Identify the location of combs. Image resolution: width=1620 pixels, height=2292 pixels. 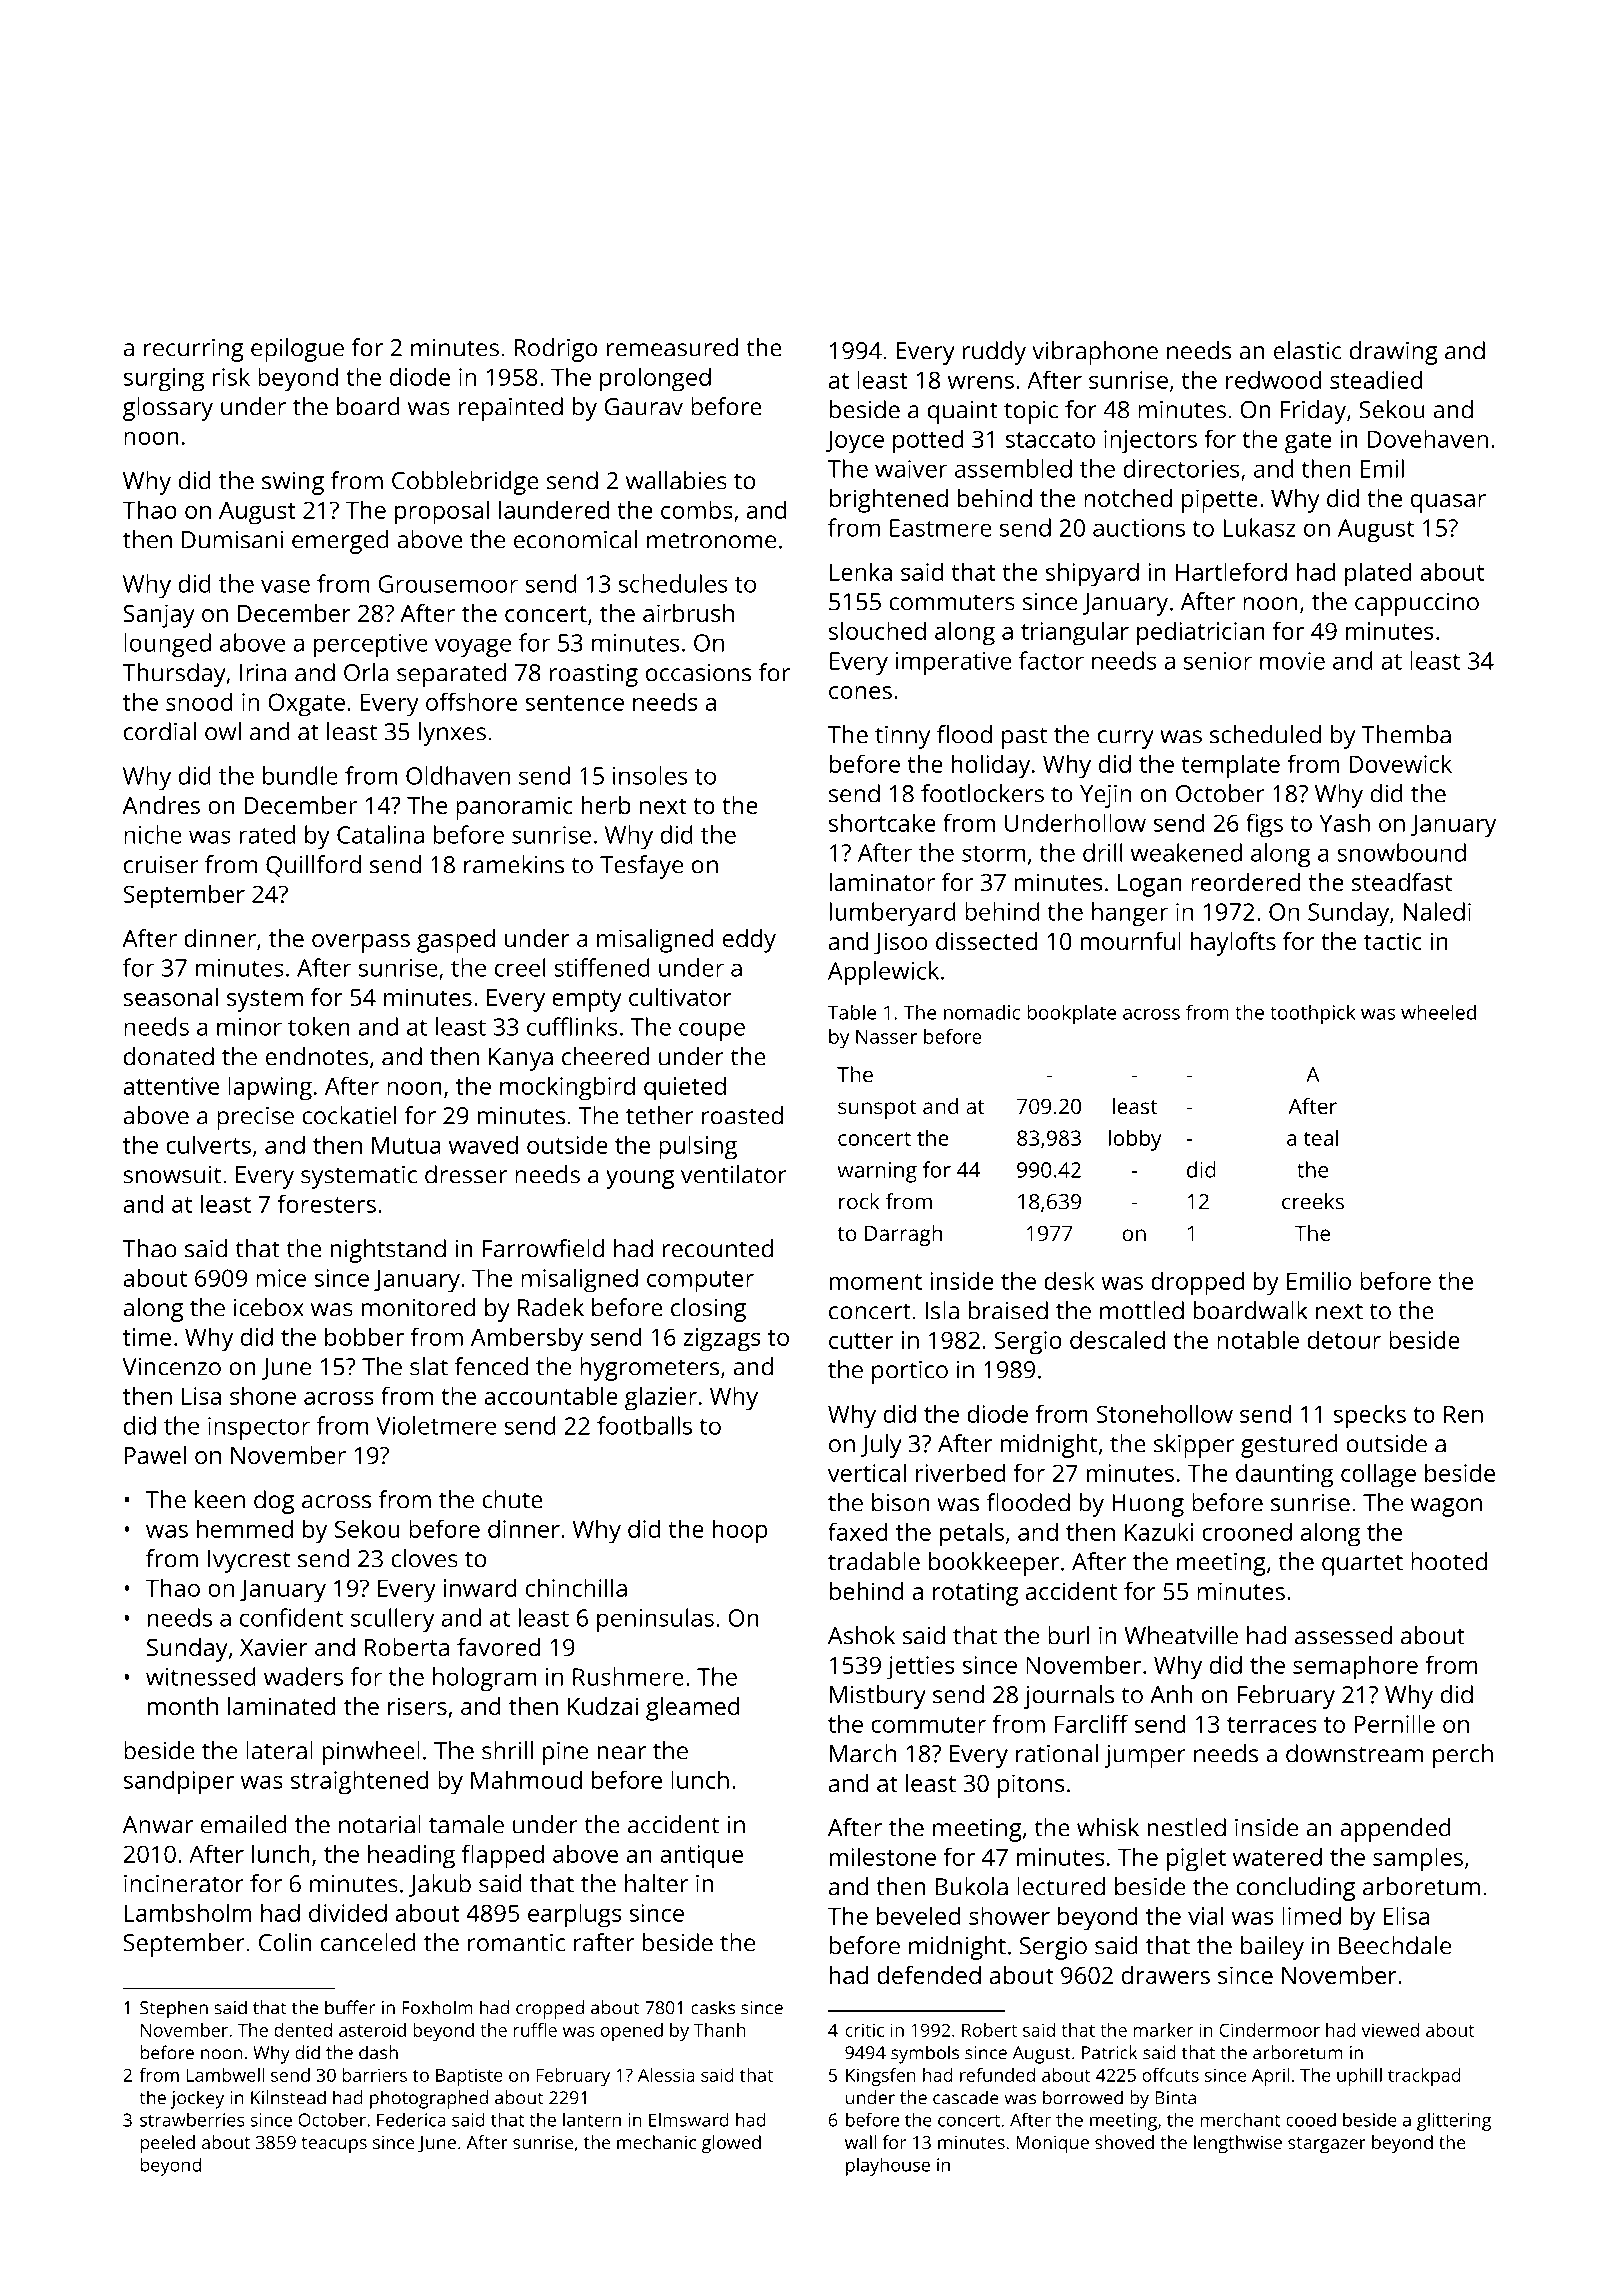
(697, 509).
